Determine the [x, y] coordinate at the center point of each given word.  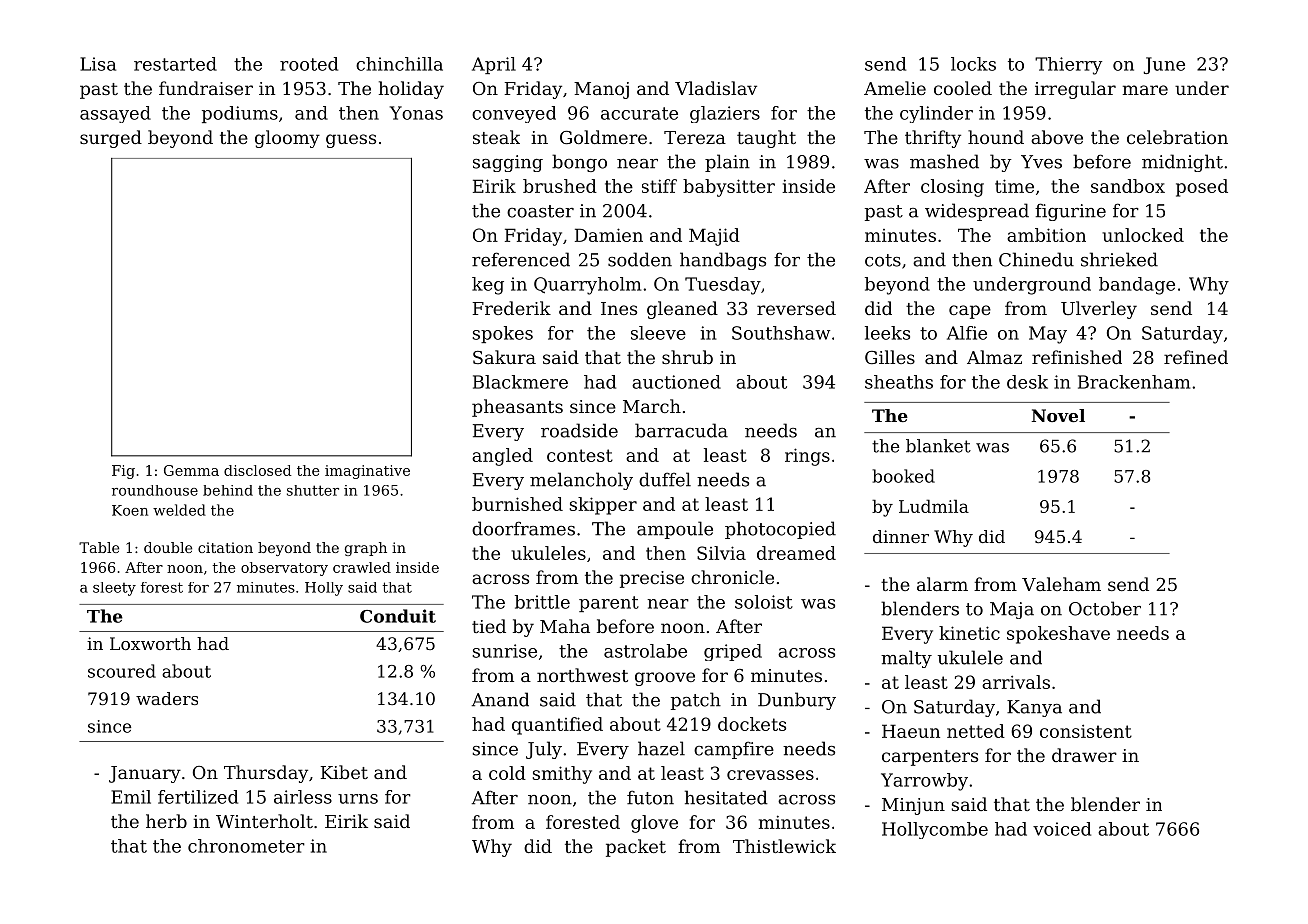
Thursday [266, 774]
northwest [582, 675]
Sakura [504, 357]
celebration [1177, 137]
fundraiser [206, 88]
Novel [1058, 415]
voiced [1062, 829]
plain [727, 163]
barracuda [681, 430]
